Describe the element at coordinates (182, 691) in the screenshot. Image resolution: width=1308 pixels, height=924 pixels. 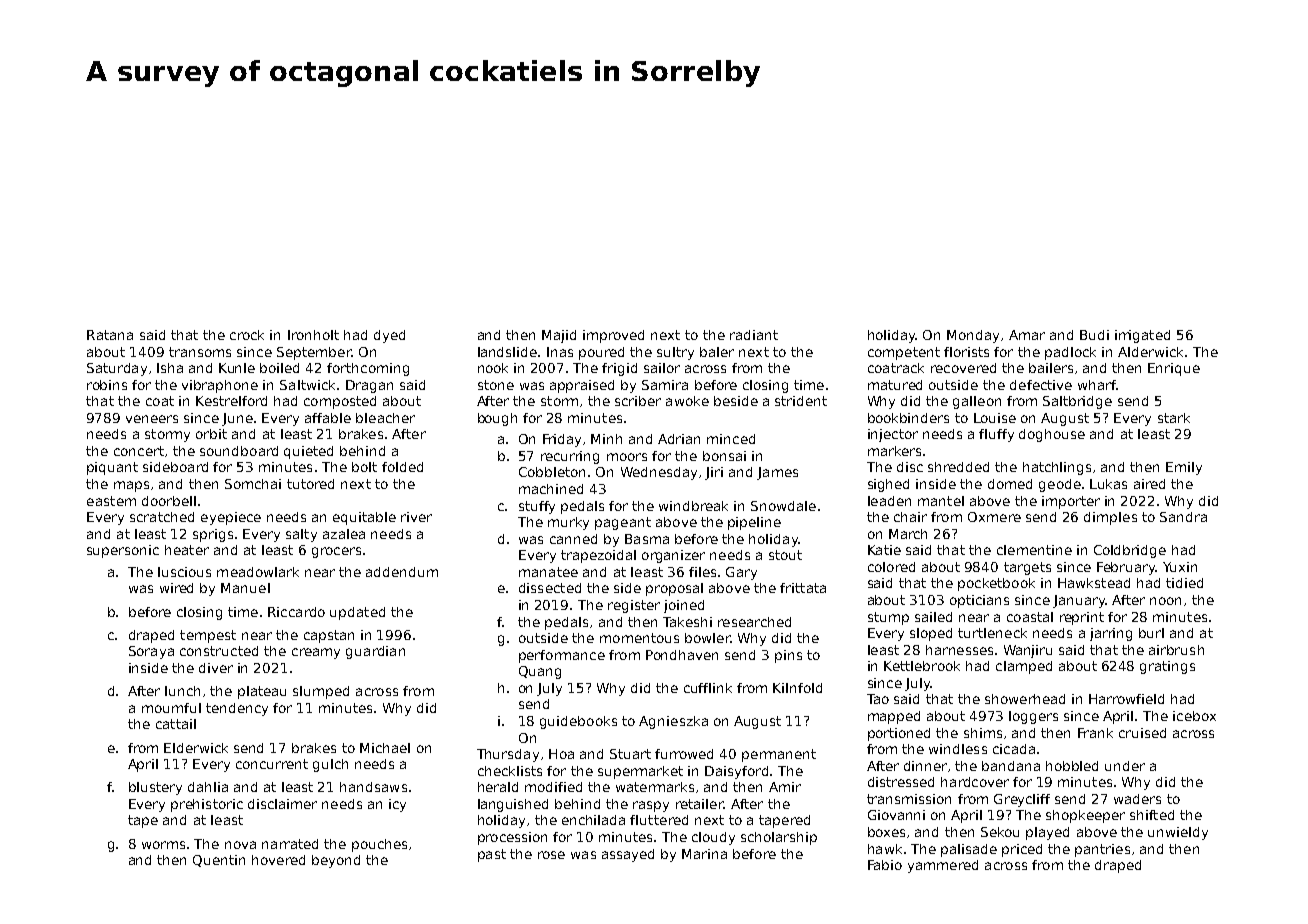
I see `lunch` at that location.
